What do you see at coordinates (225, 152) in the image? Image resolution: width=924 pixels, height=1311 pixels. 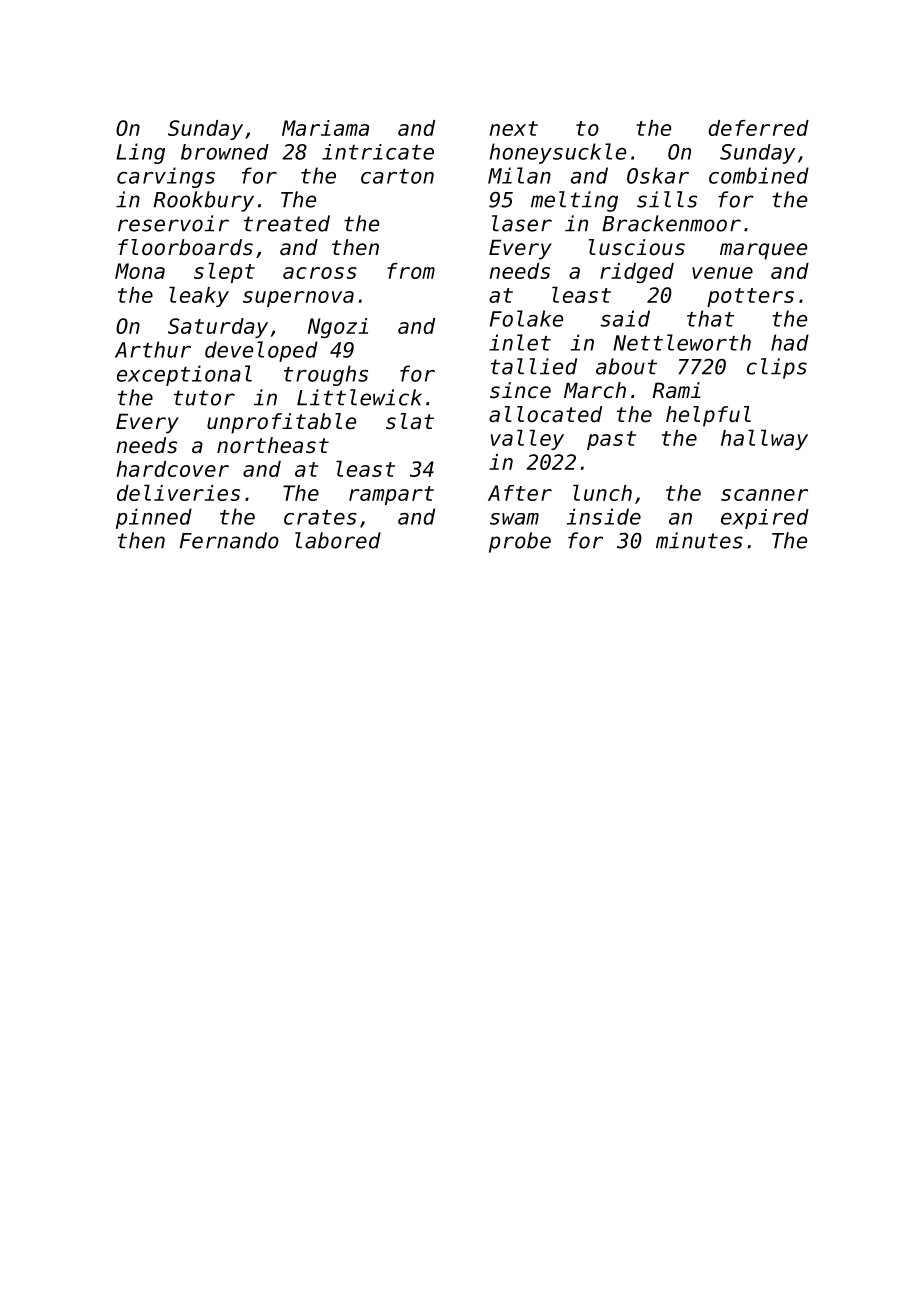 I see `browned` at bounding box center [225, 152].
